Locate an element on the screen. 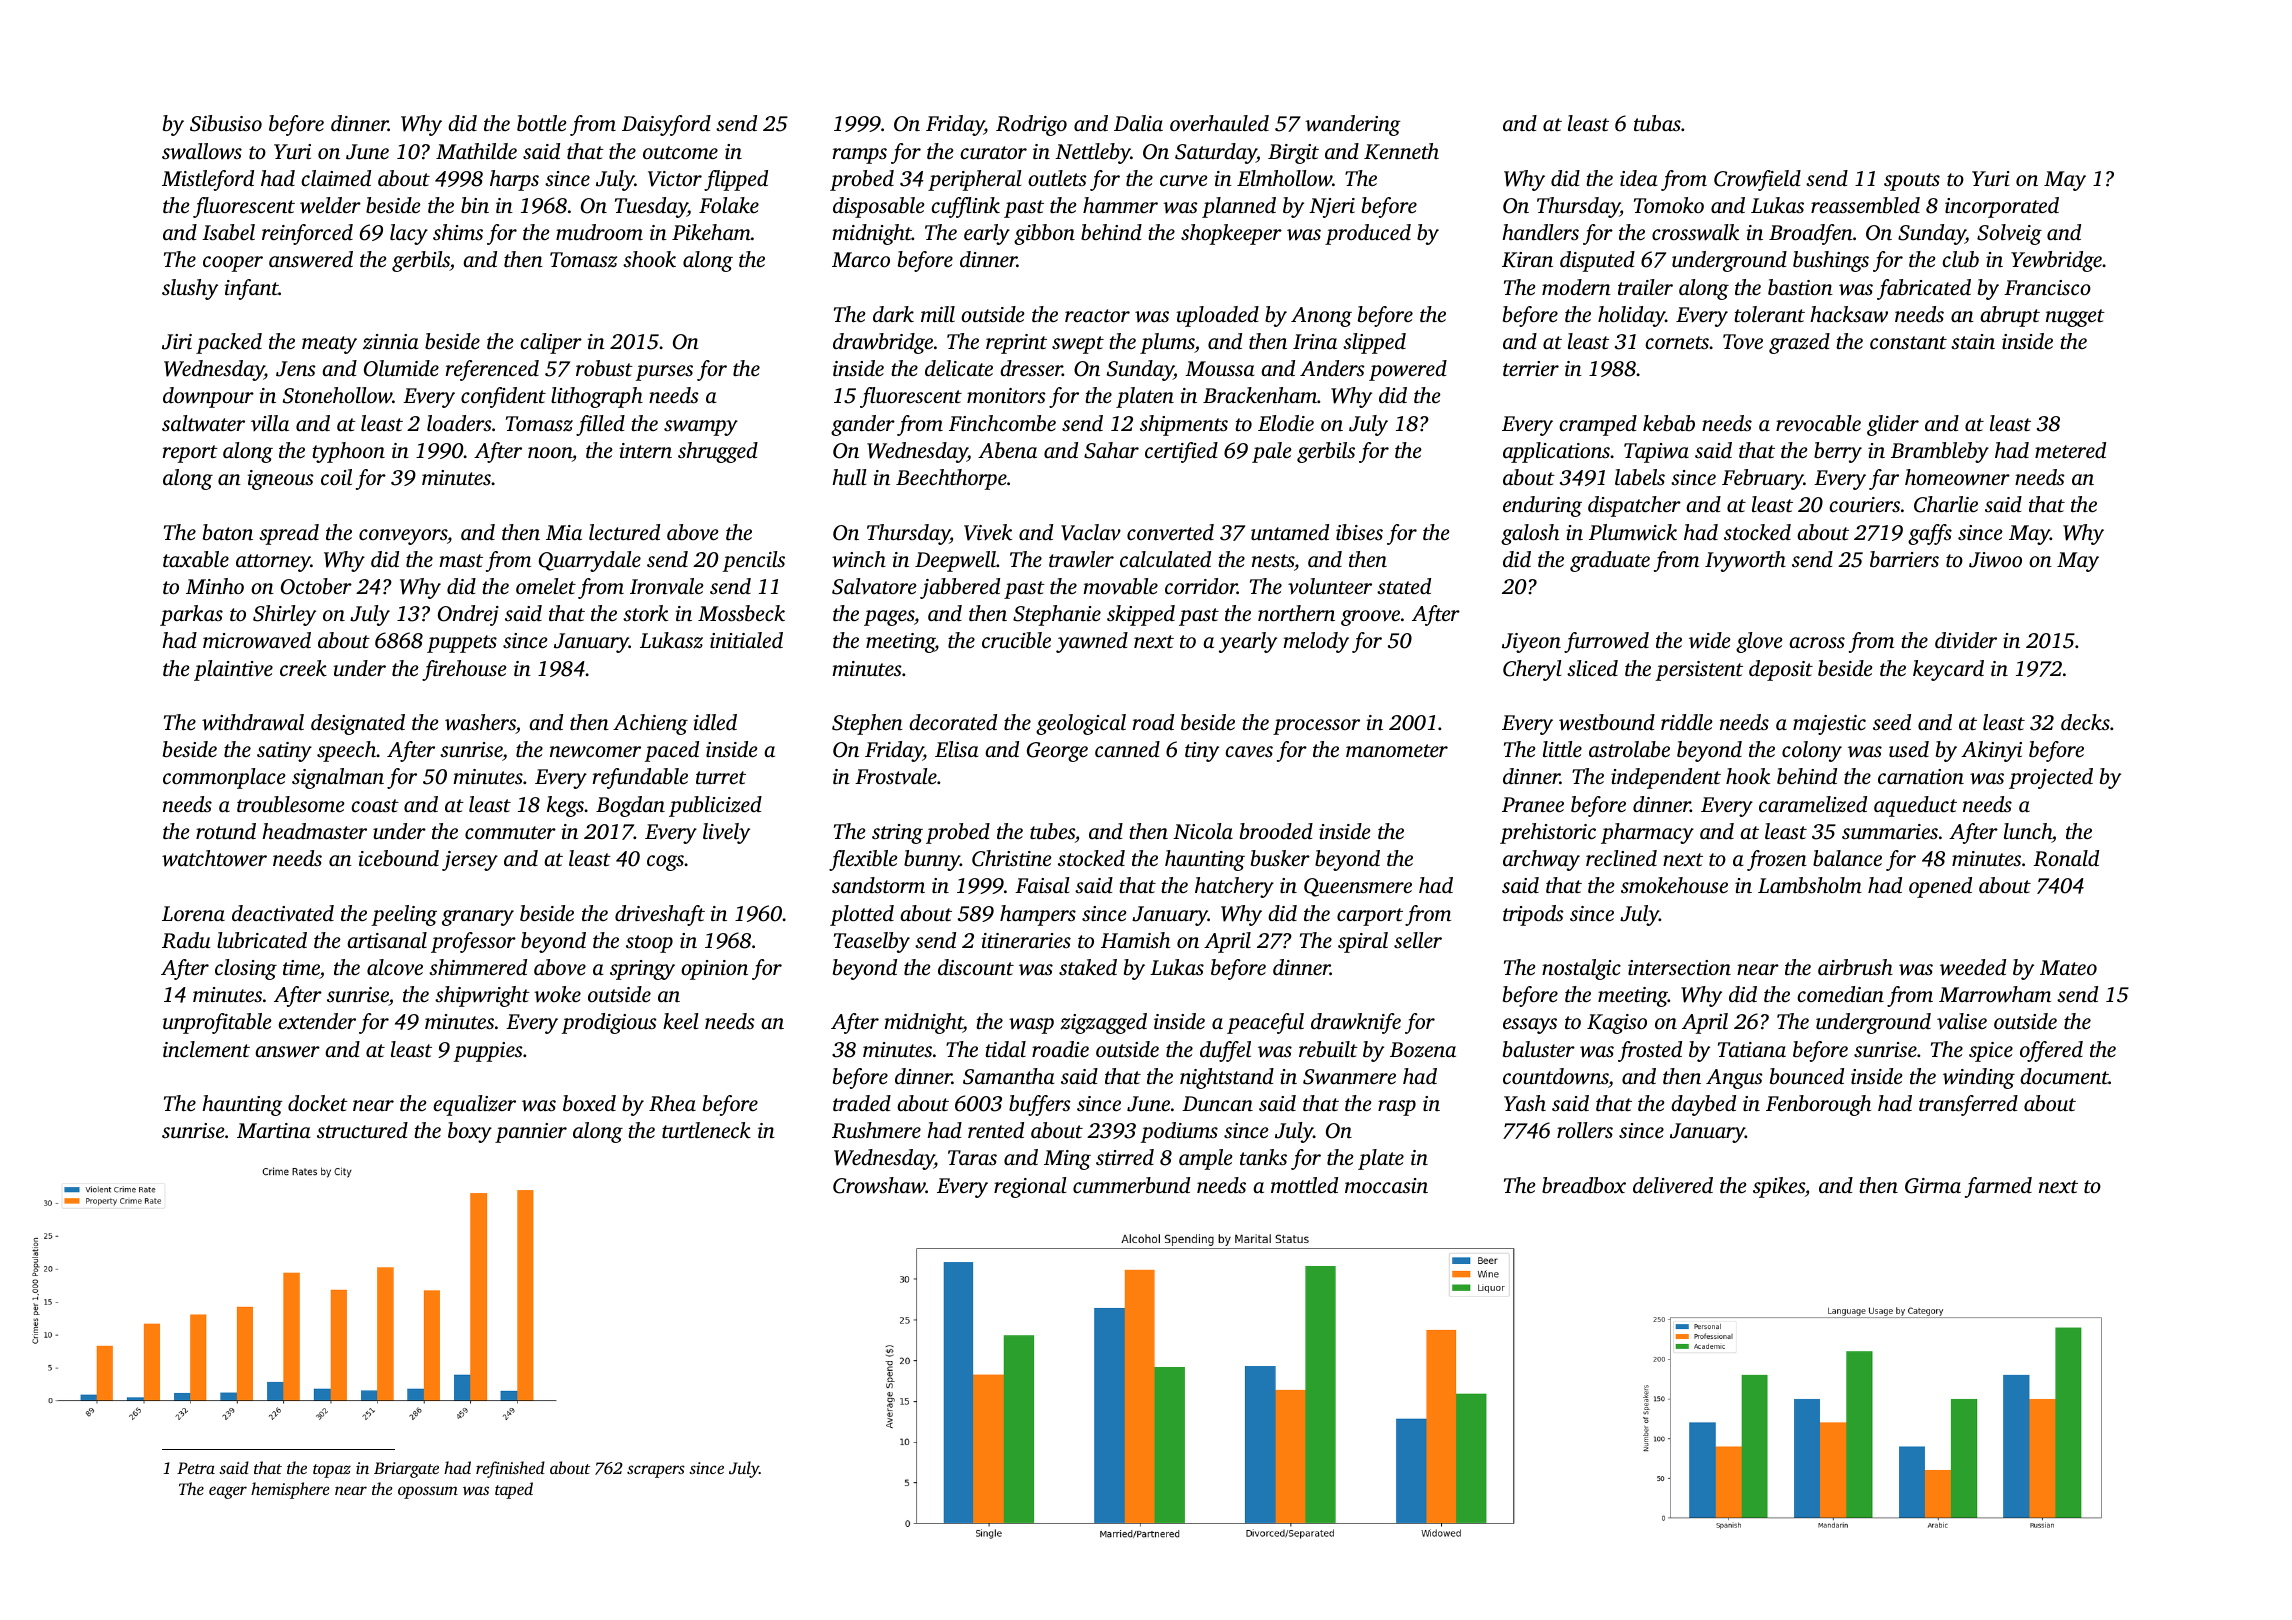  zinnia is located at coordinates (391, 341).
